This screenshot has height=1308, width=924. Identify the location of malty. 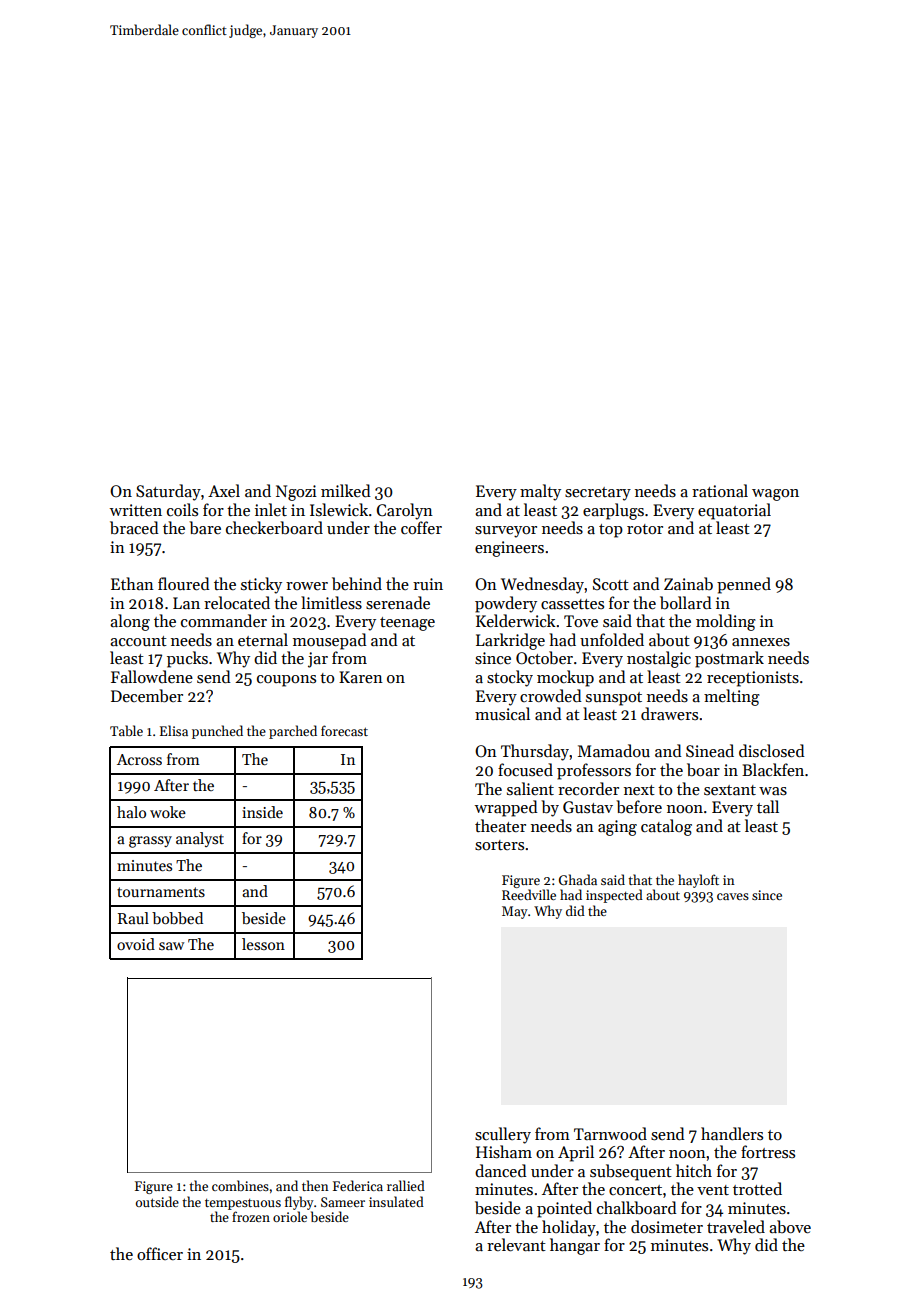
(540, 492).
